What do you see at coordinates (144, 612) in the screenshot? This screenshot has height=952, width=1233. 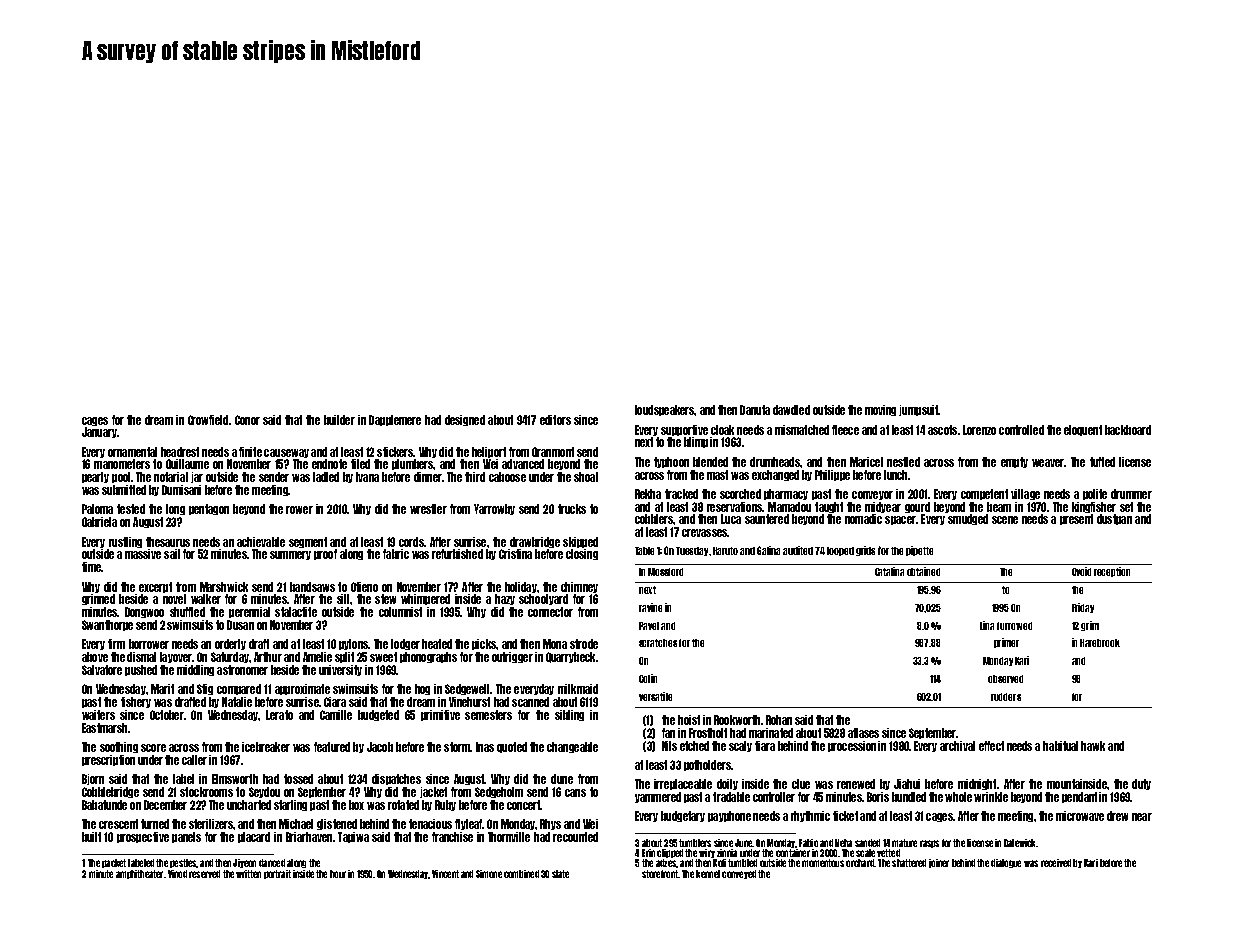 I see `Dongwoo` at bounding box center [144, 612].
